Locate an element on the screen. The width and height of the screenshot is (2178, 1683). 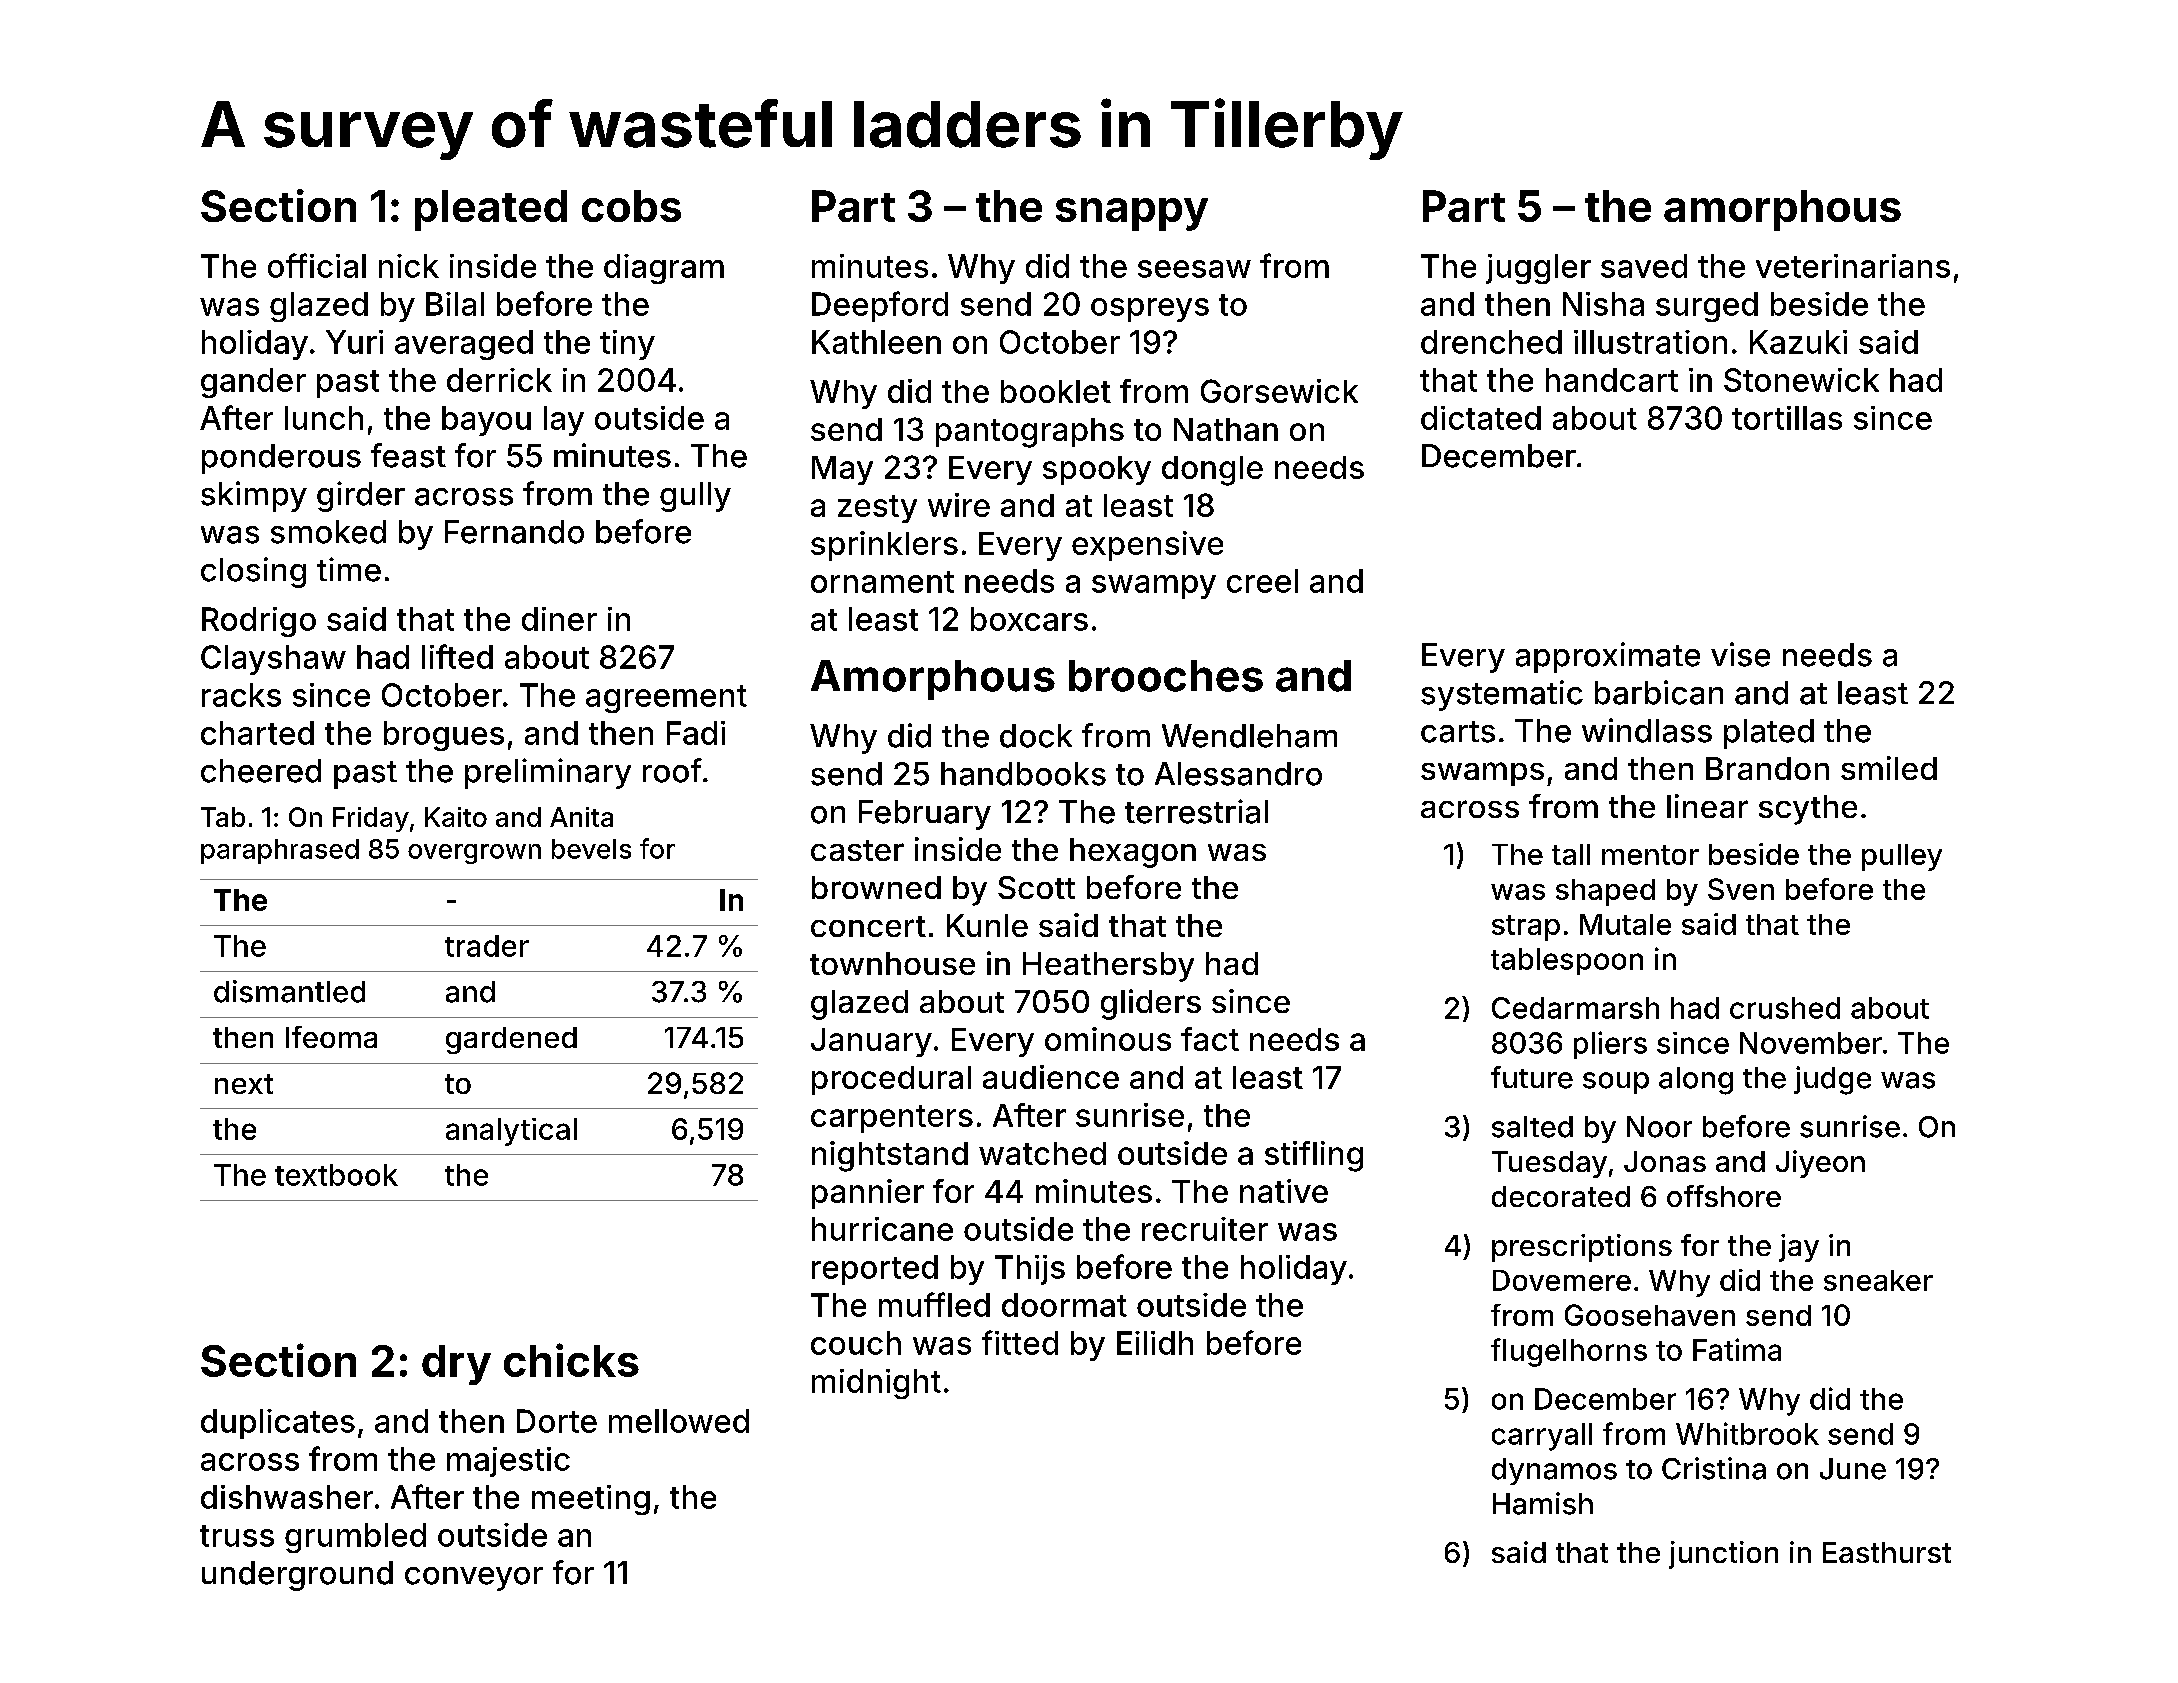
pleated is located at coordinates (491, 210).
